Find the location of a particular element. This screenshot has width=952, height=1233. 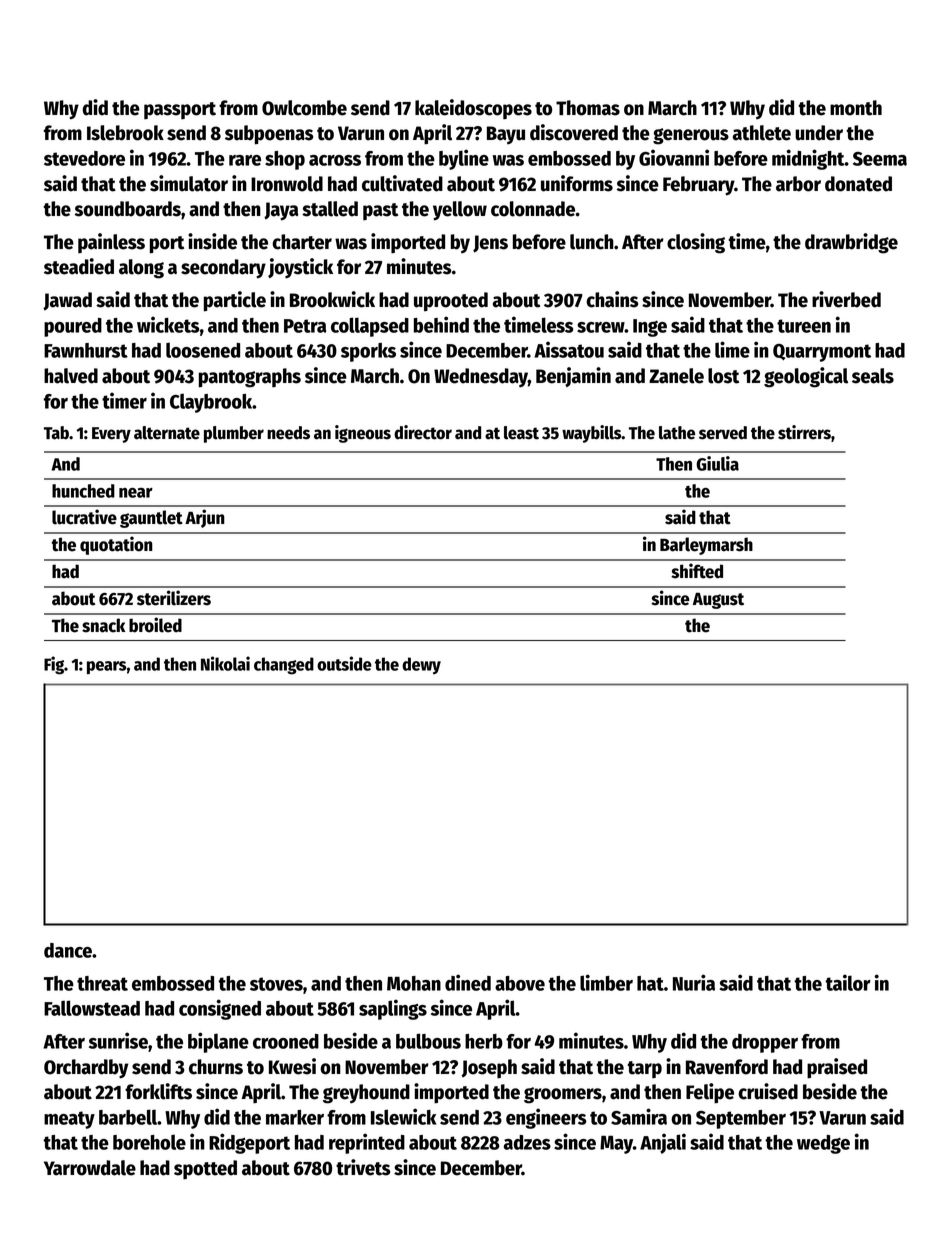

Fig is located at coordinates (54, 665).
